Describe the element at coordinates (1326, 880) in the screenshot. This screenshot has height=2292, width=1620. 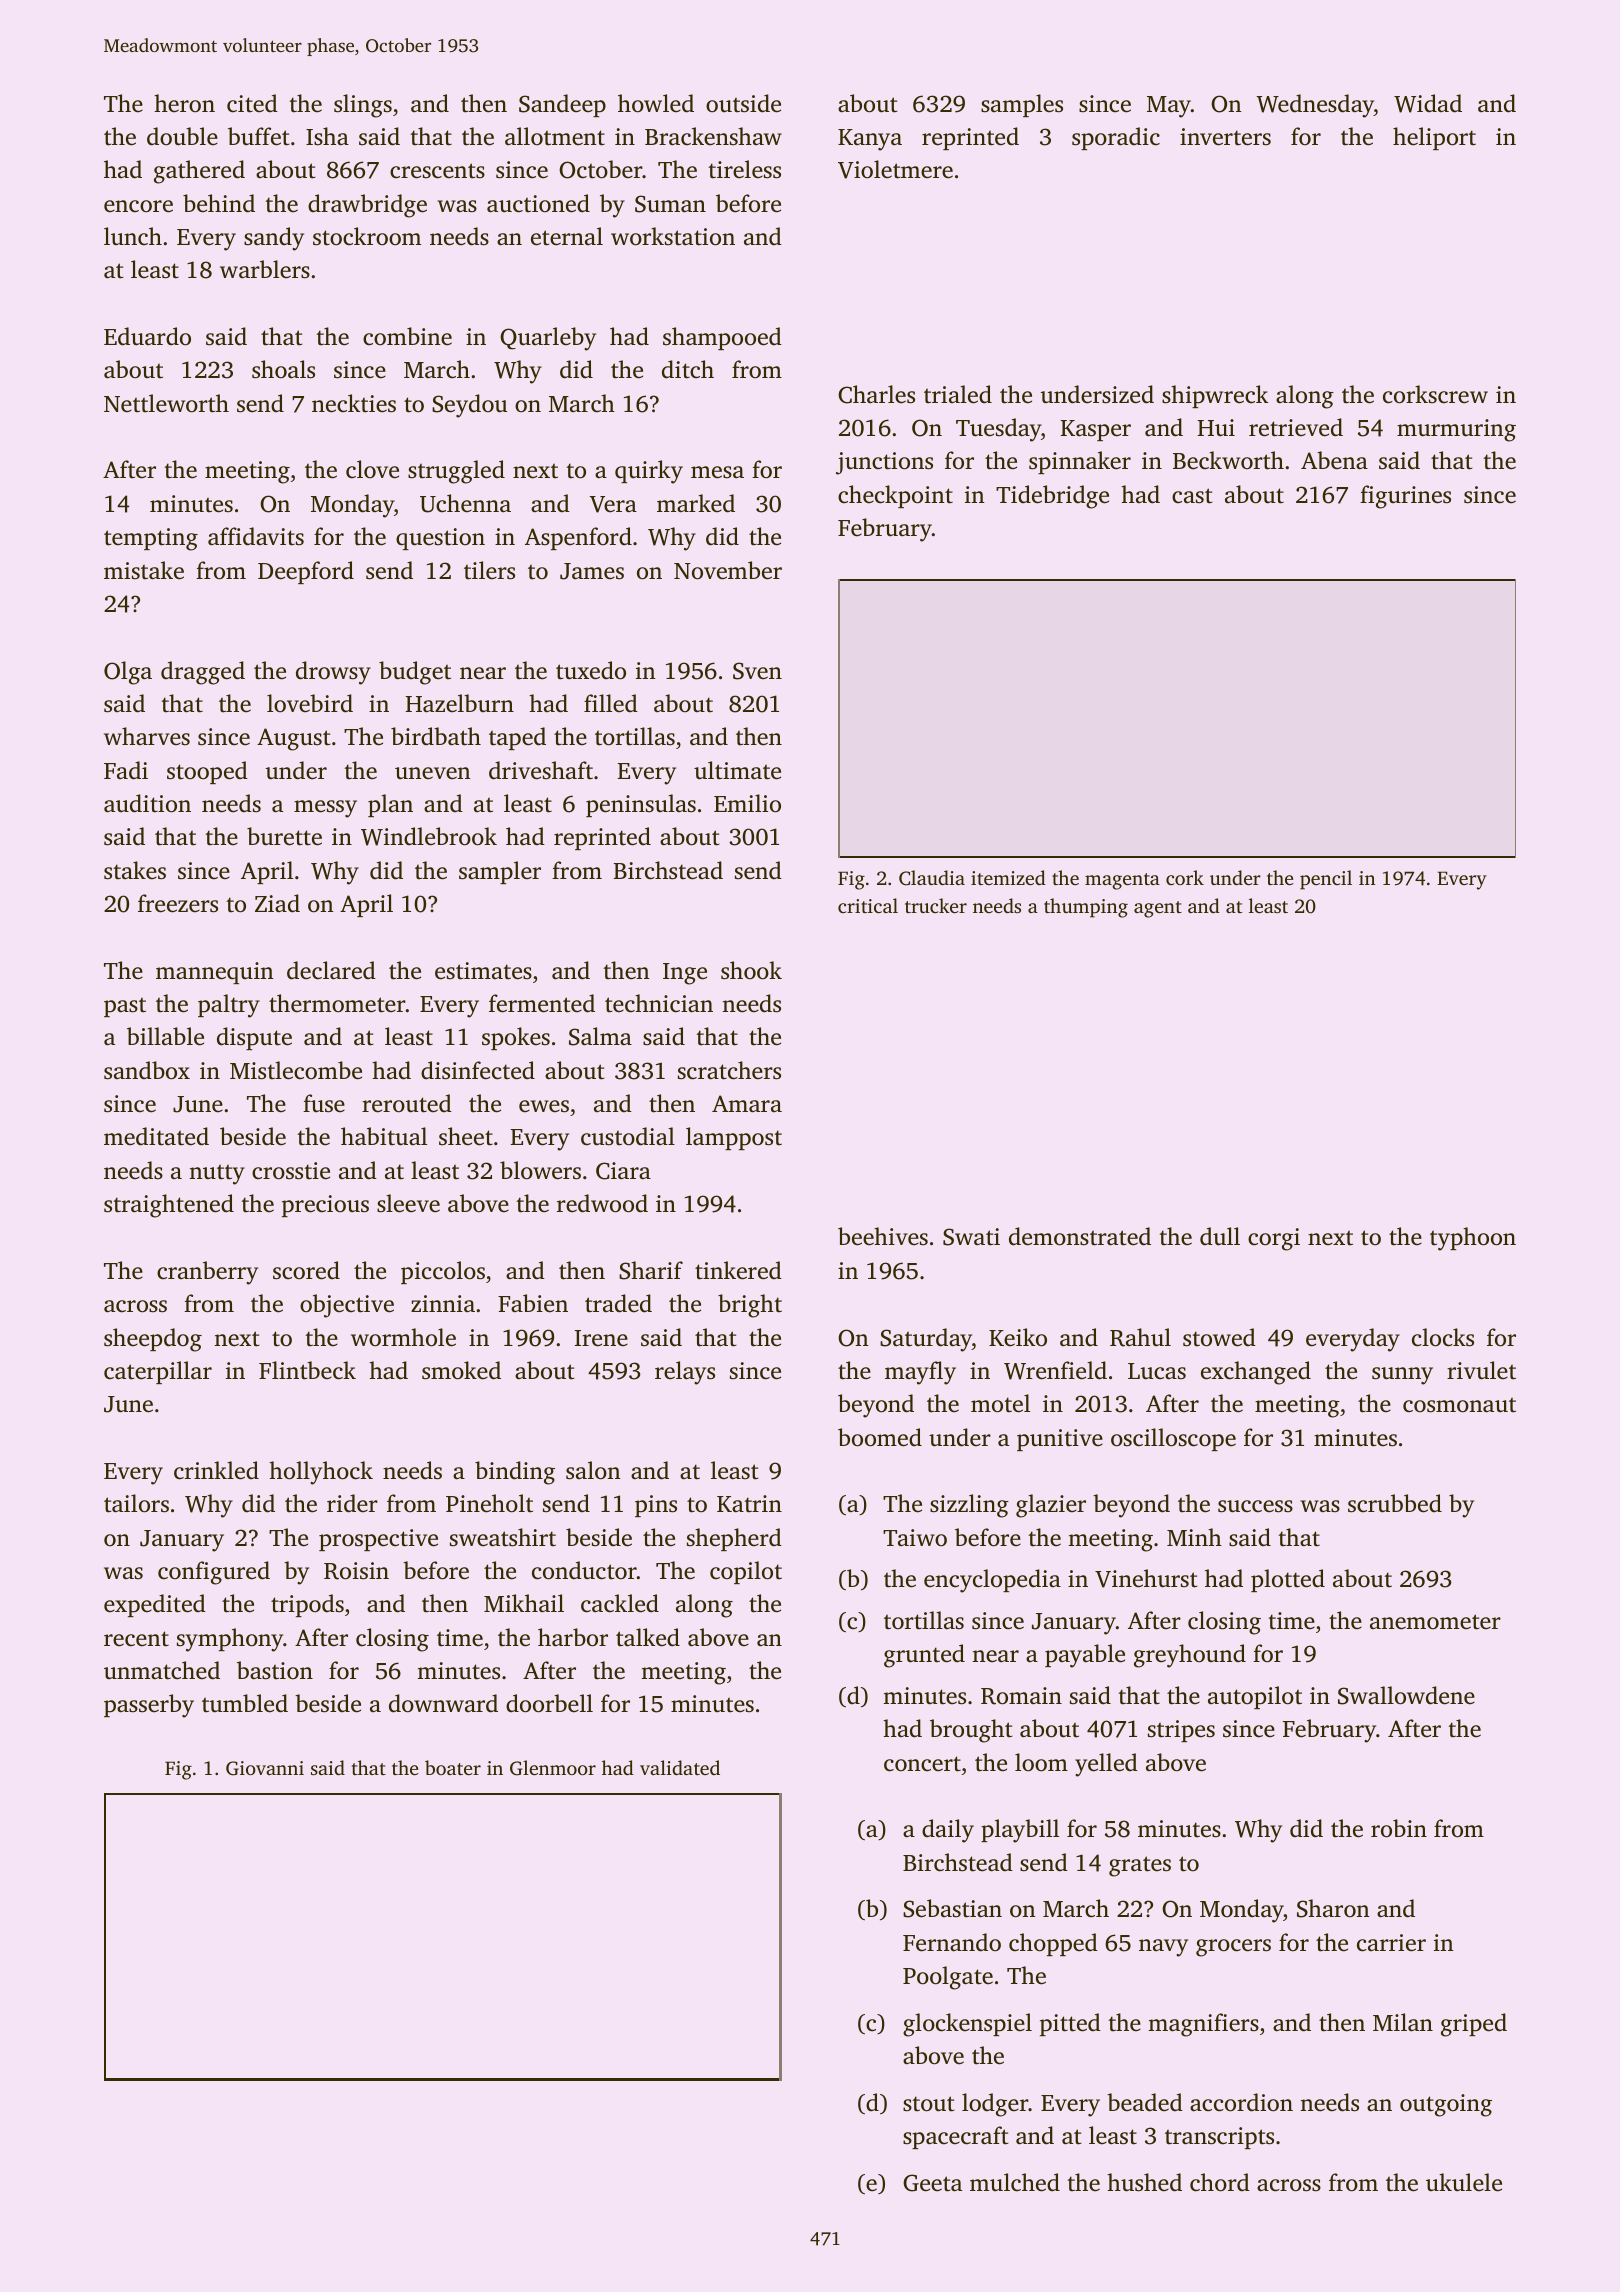
I see `pencil` at that location.
